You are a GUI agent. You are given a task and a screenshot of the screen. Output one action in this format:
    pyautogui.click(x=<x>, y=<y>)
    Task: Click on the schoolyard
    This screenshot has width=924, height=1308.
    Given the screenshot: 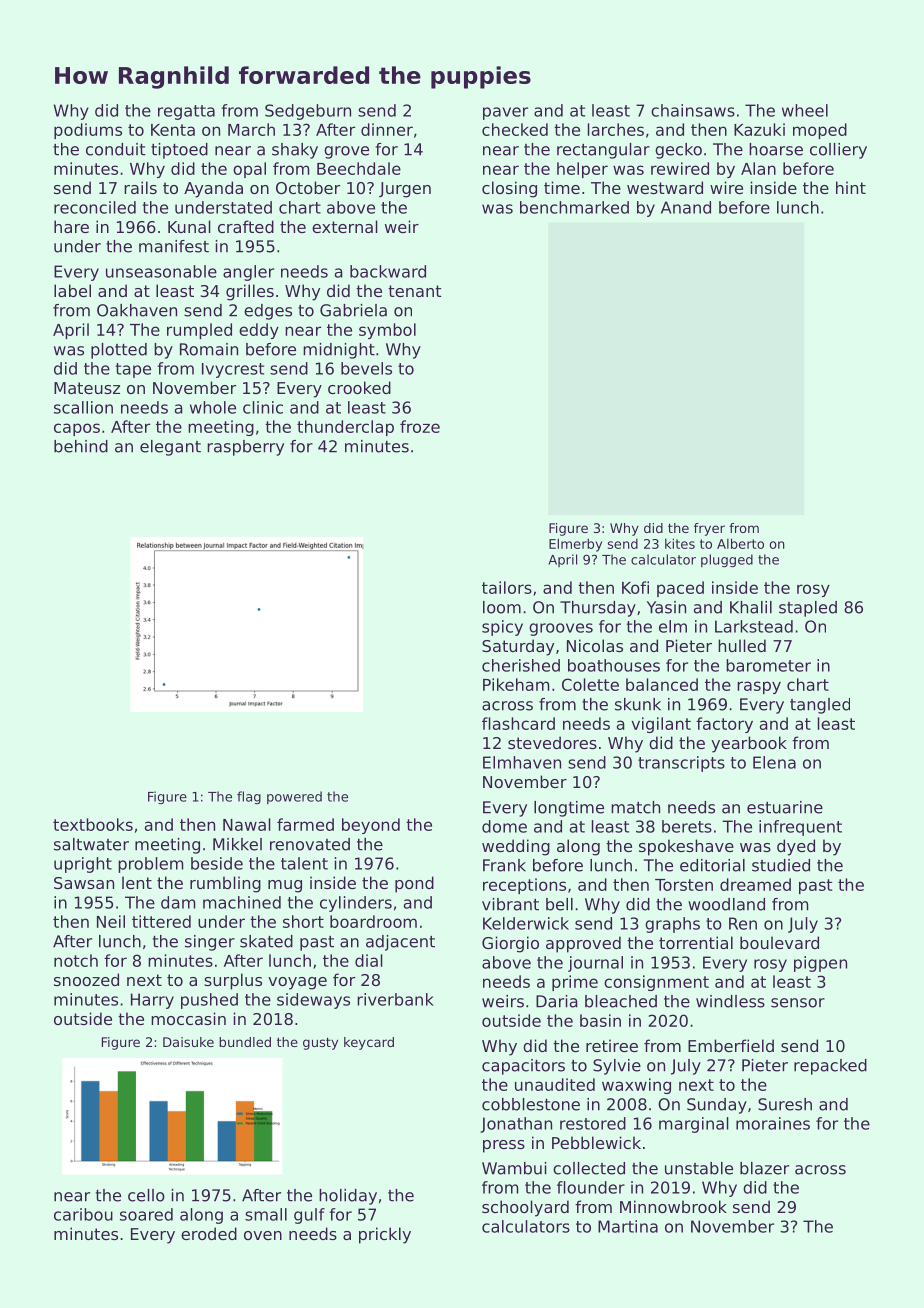 What is the action you would take?
    pyautogui.click(x=525, y=1208)
